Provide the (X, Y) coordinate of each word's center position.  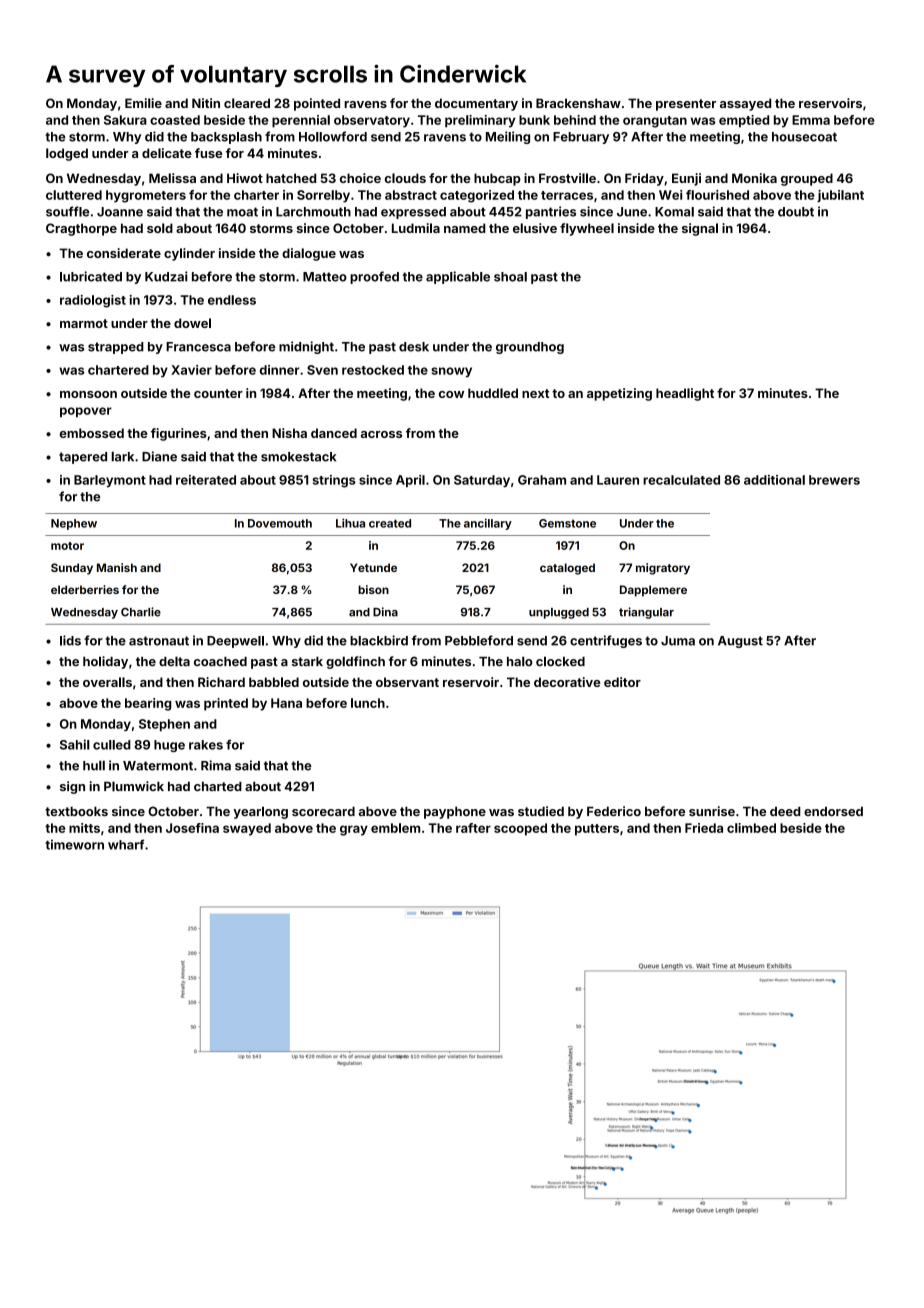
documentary (476, 104)
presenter (686, 105)
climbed (751, 828)
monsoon (88, 394)
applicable (458, 277)
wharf (126, 844)
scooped (520, 829)
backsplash (226, 138)
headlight (685, 394)
